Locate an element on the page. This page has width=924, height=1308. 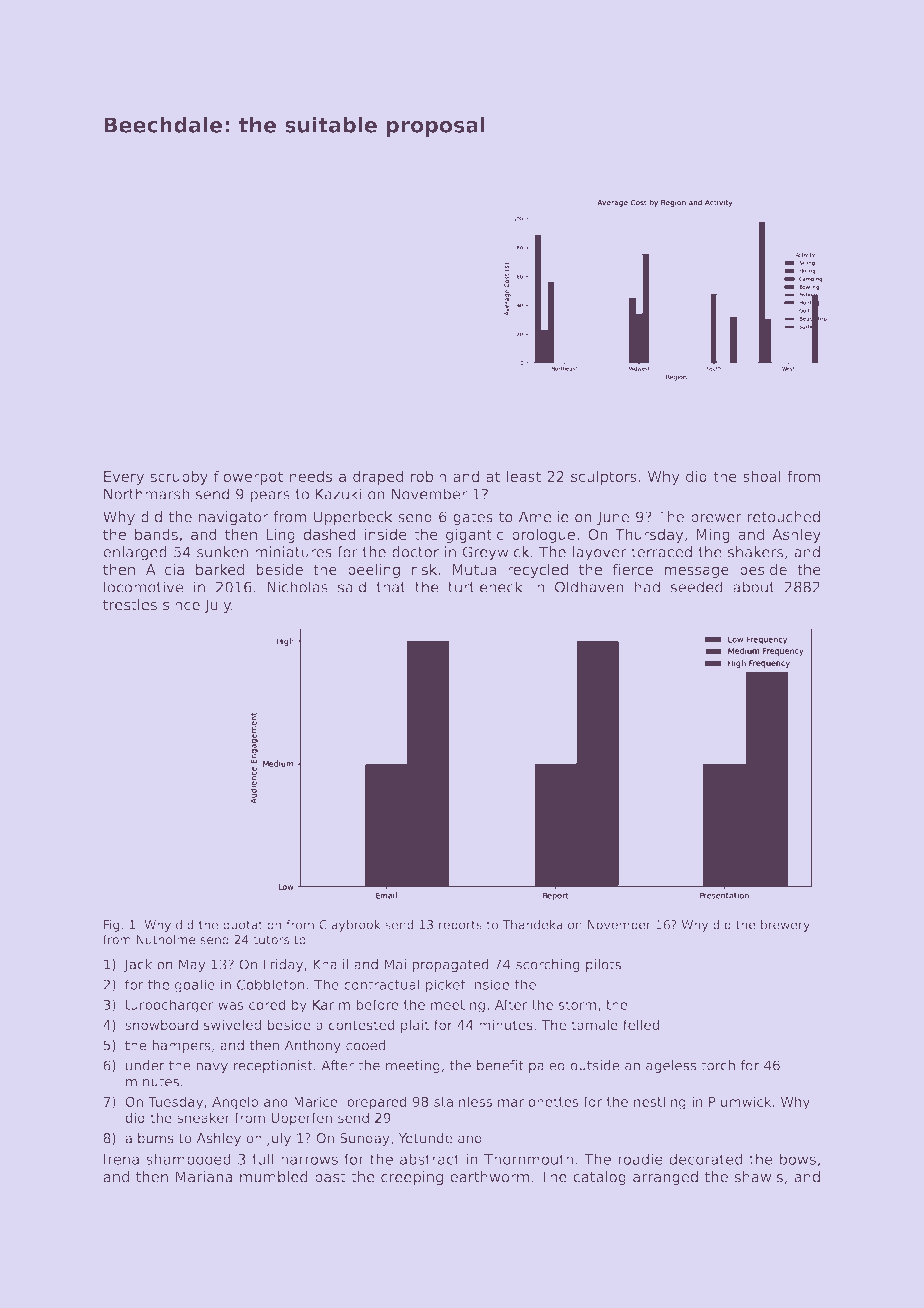
shawls is located at coordinates (758, 1177).
